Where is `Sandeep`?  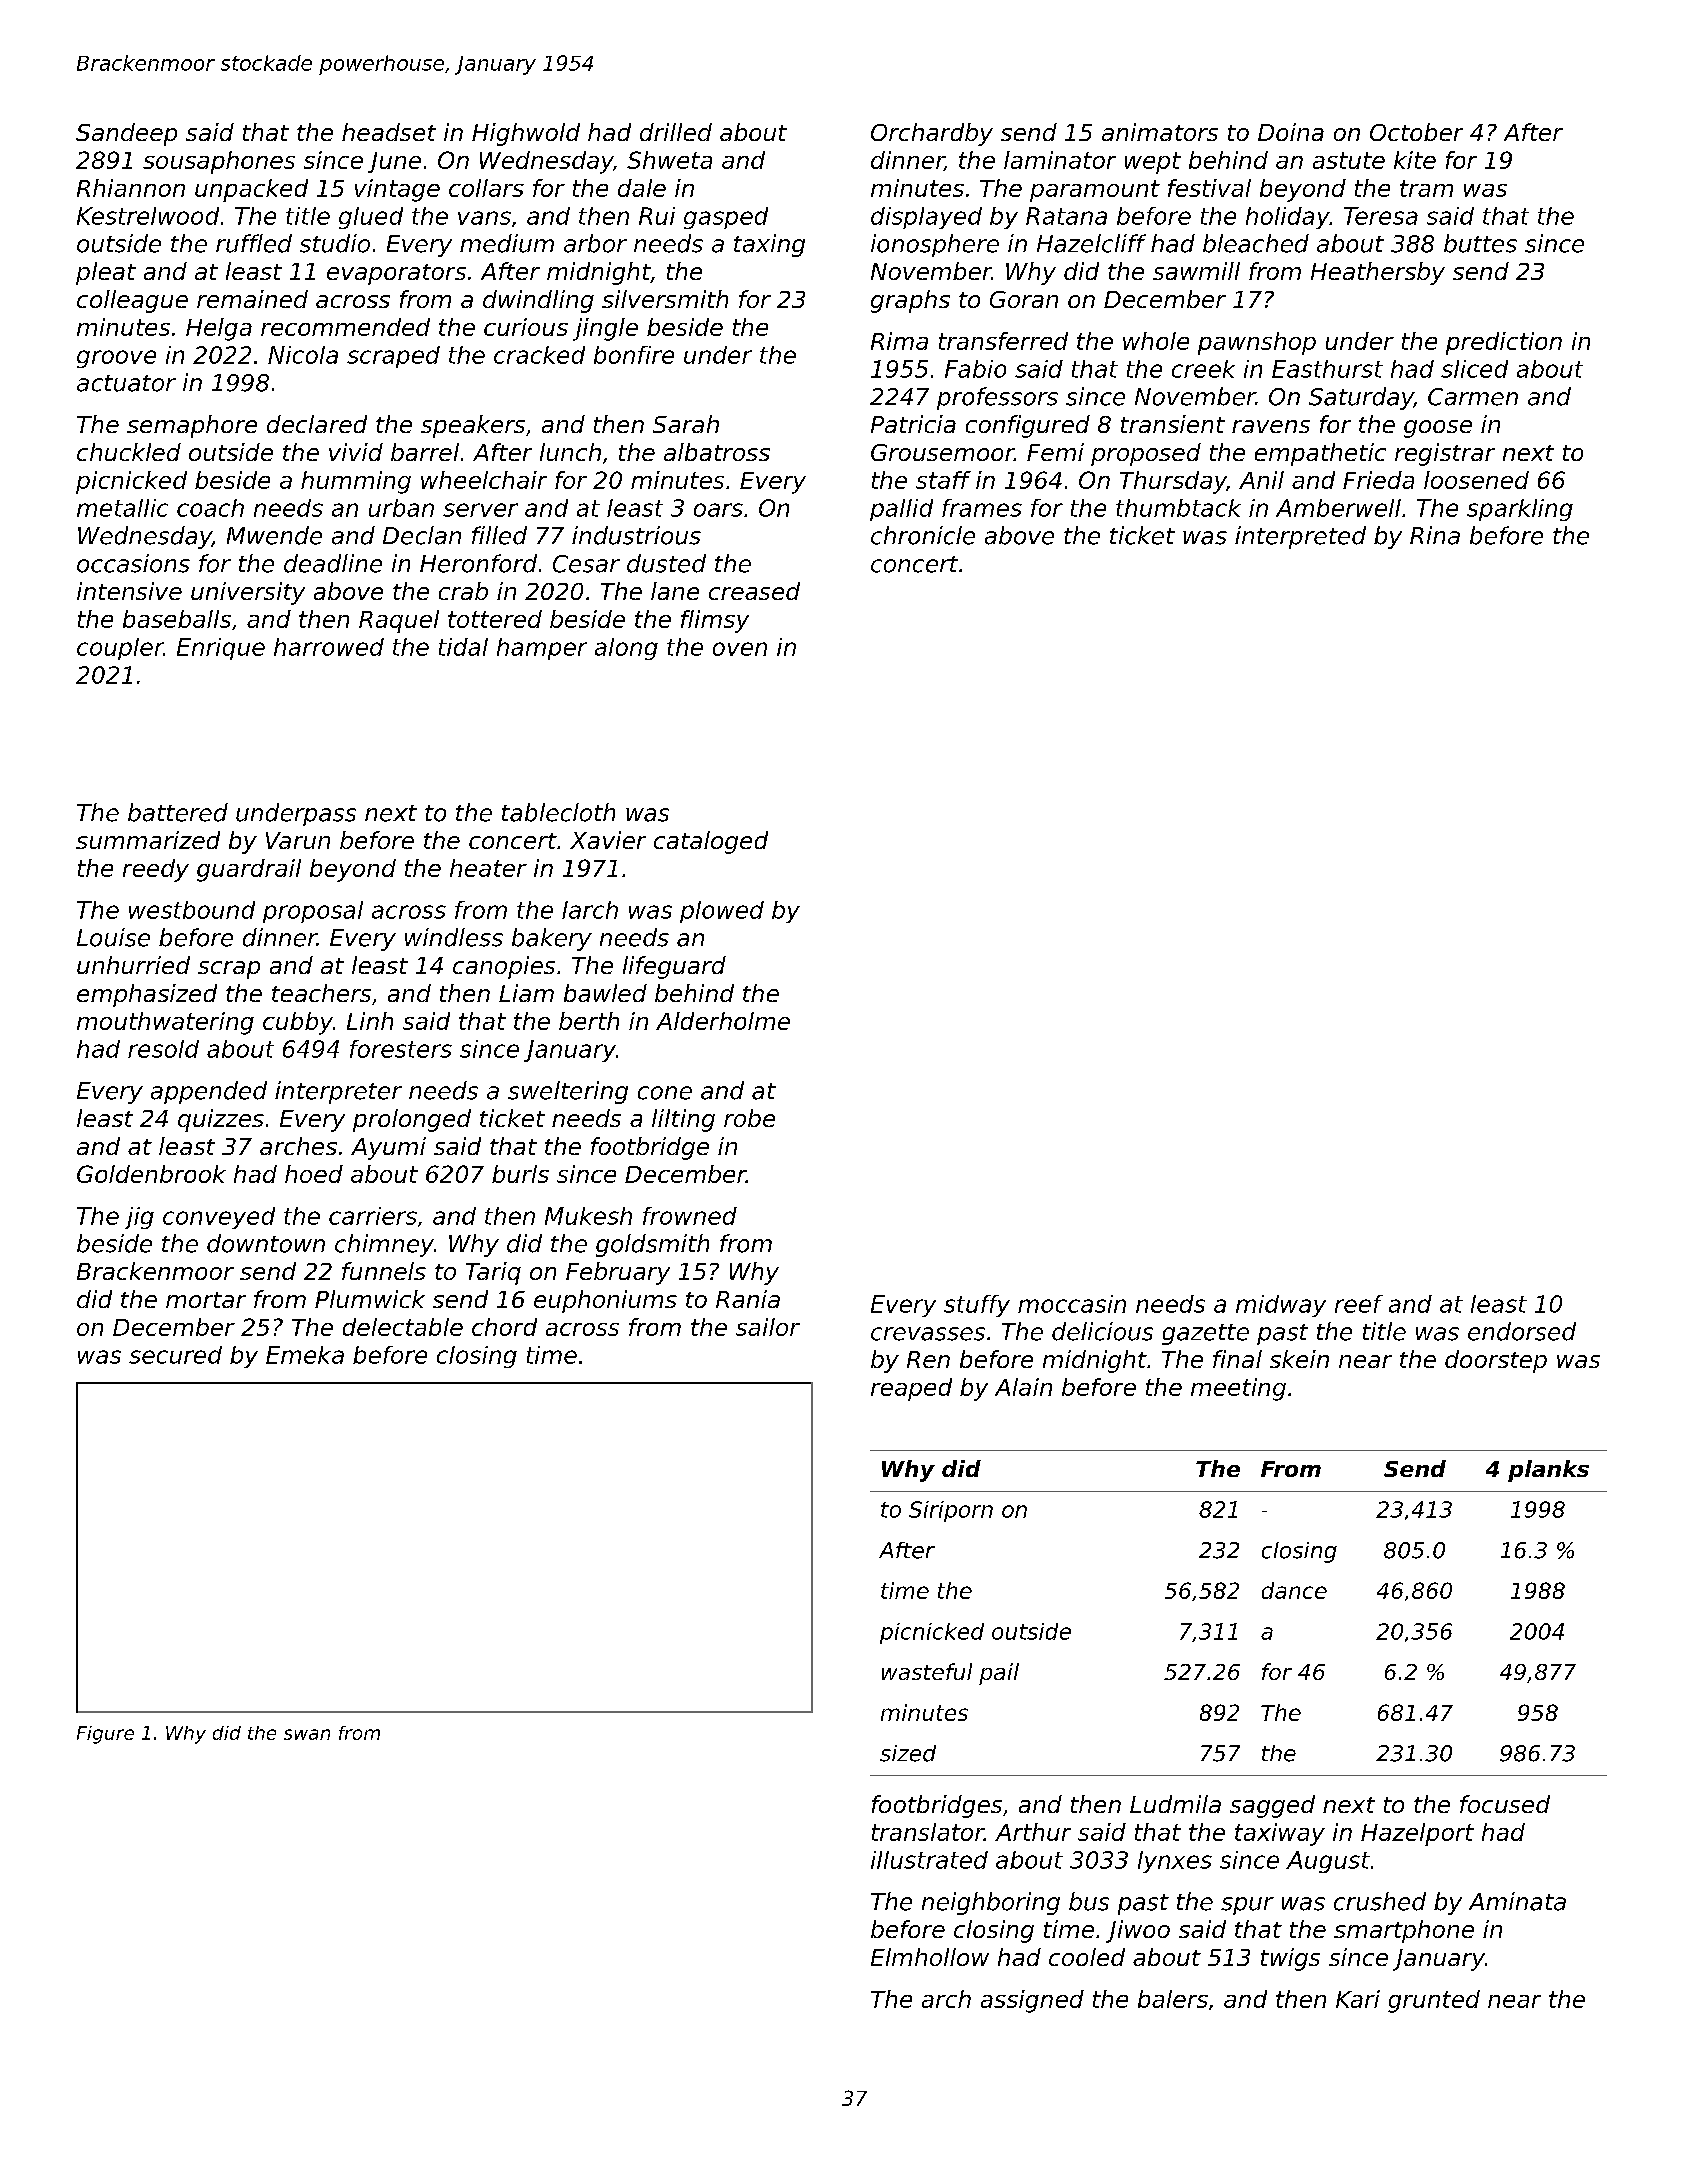
Sandeep is located at coordinates (126, 134).
